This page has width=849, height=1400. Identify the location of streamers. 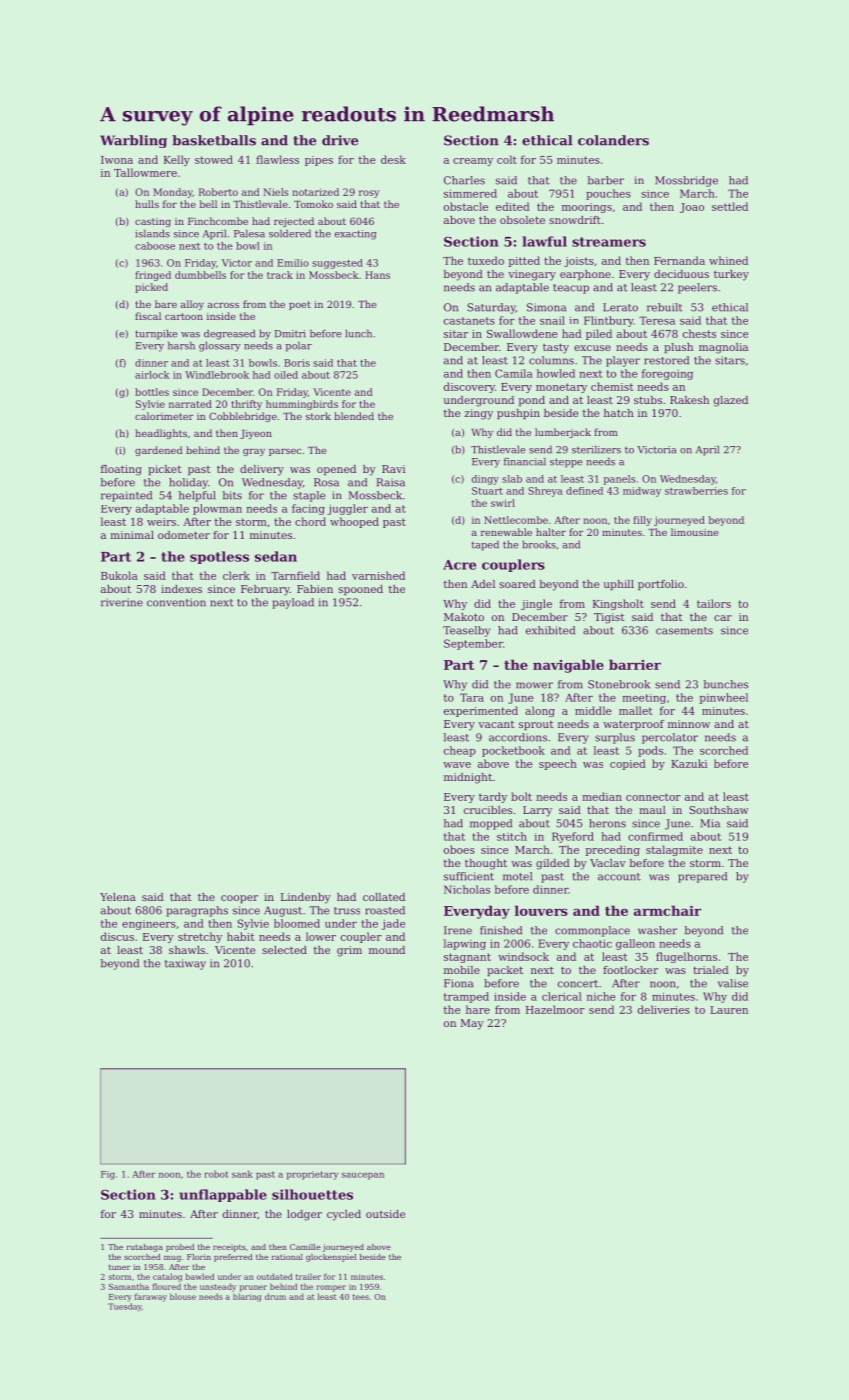
(609, 242).
